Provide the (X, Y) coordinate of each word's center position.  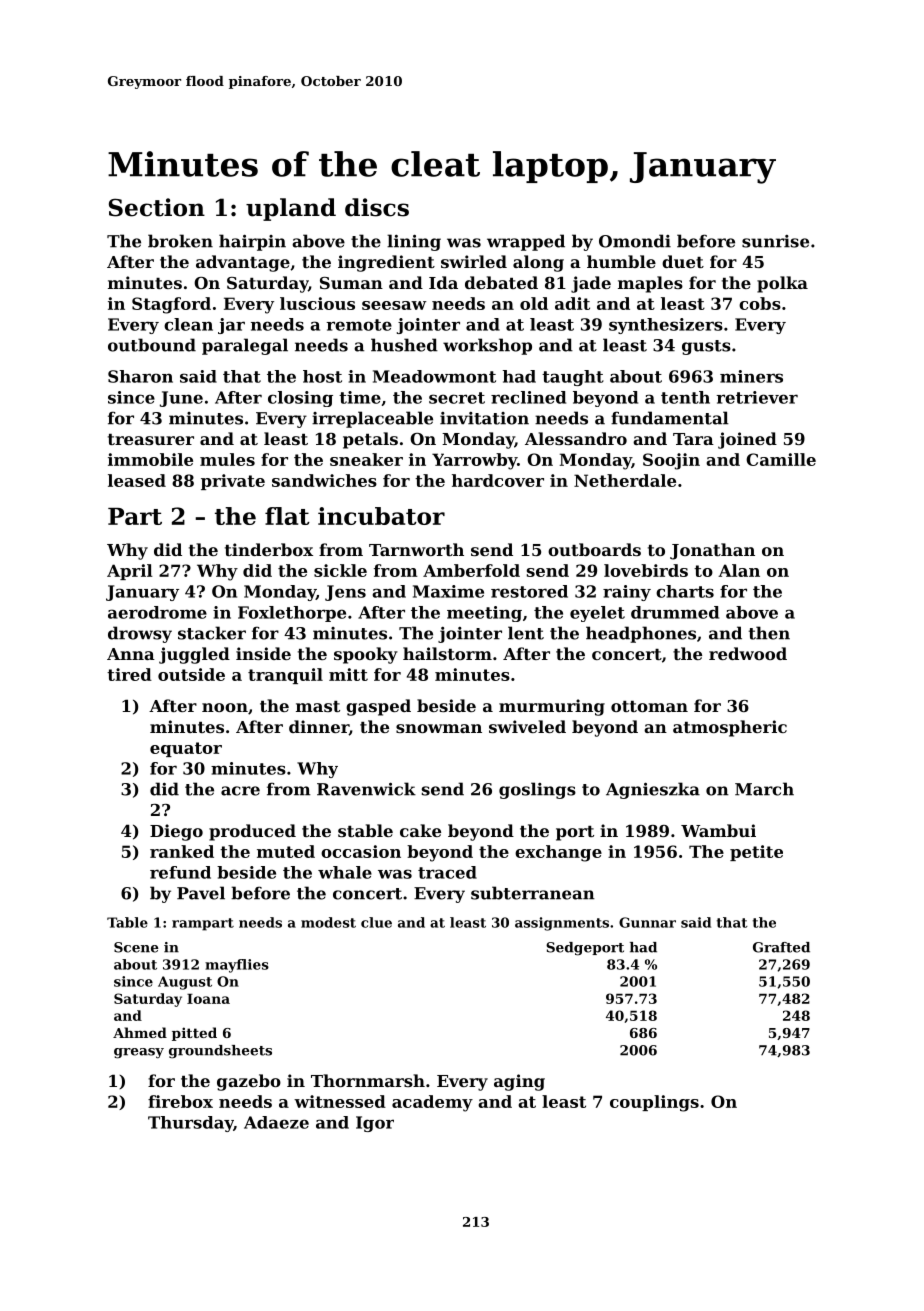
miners (751, 376)
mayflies (237, 966)
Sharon (140, 376)
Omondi (635, 241)
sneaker (366, 459)
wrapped (526, 242)
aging (519, 1082)
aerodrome (157, 612)
